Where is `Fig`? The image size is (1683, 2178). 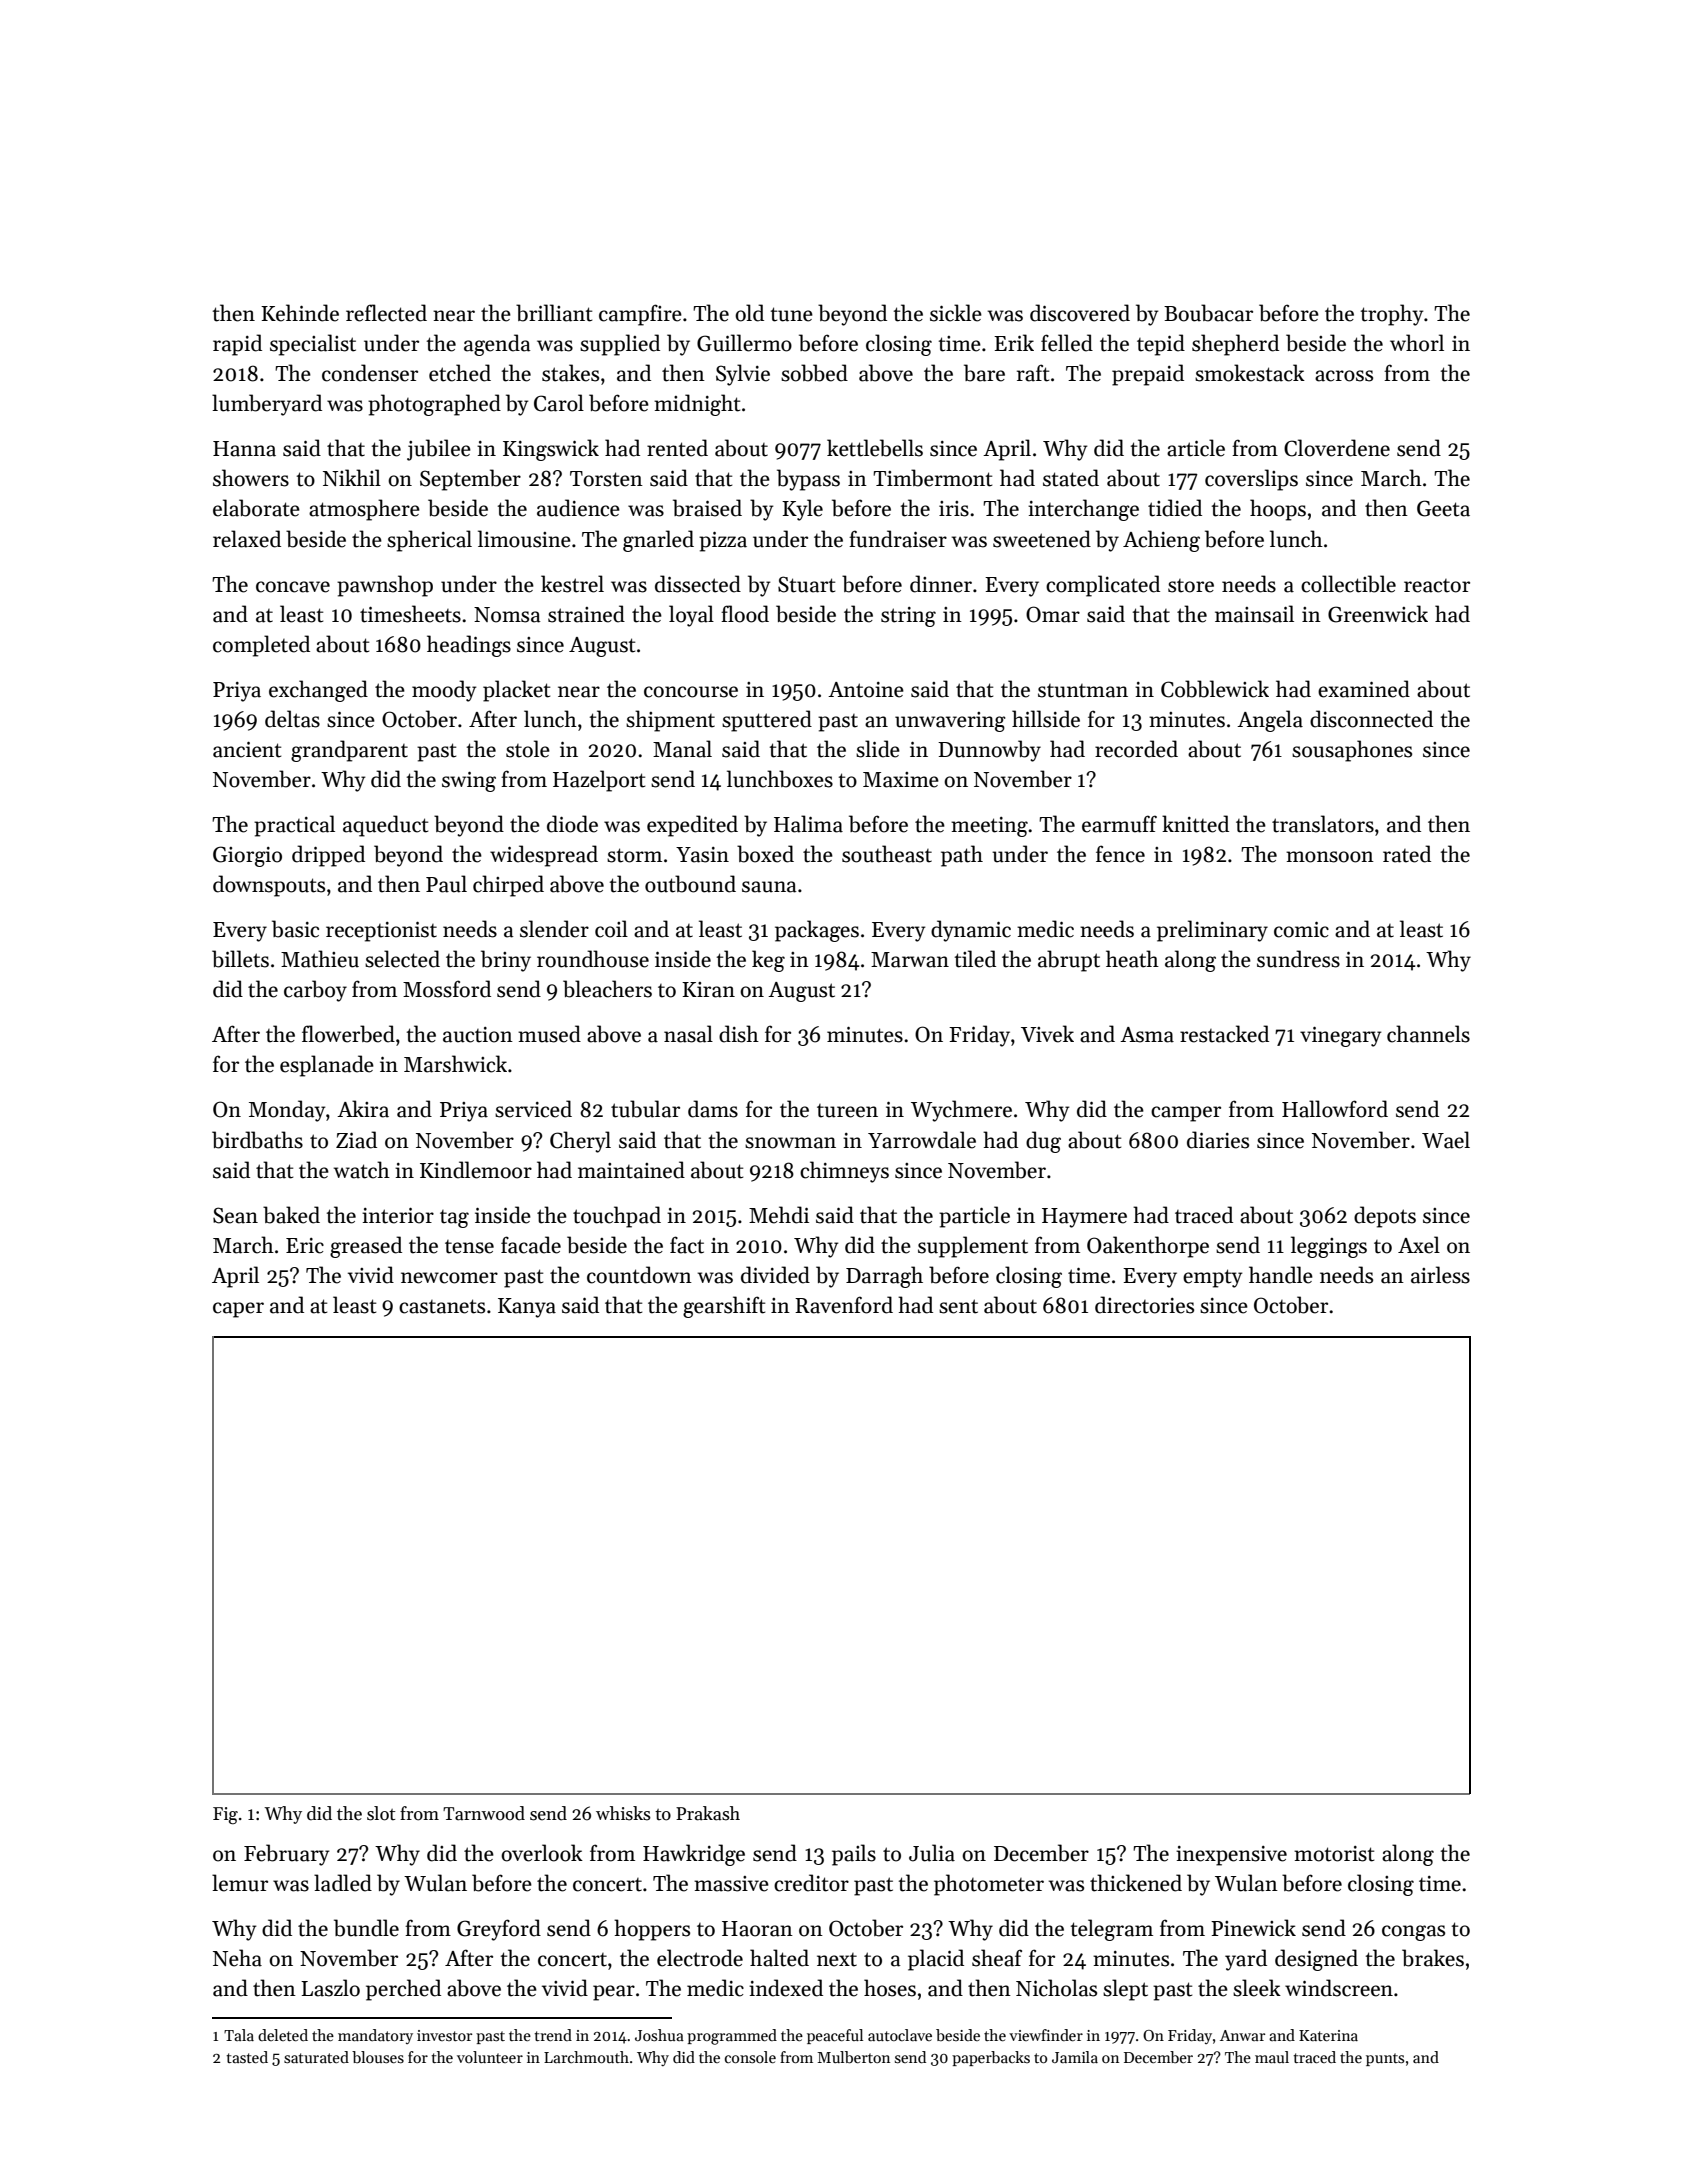
Fig is located at coordinates (225, 1815).
